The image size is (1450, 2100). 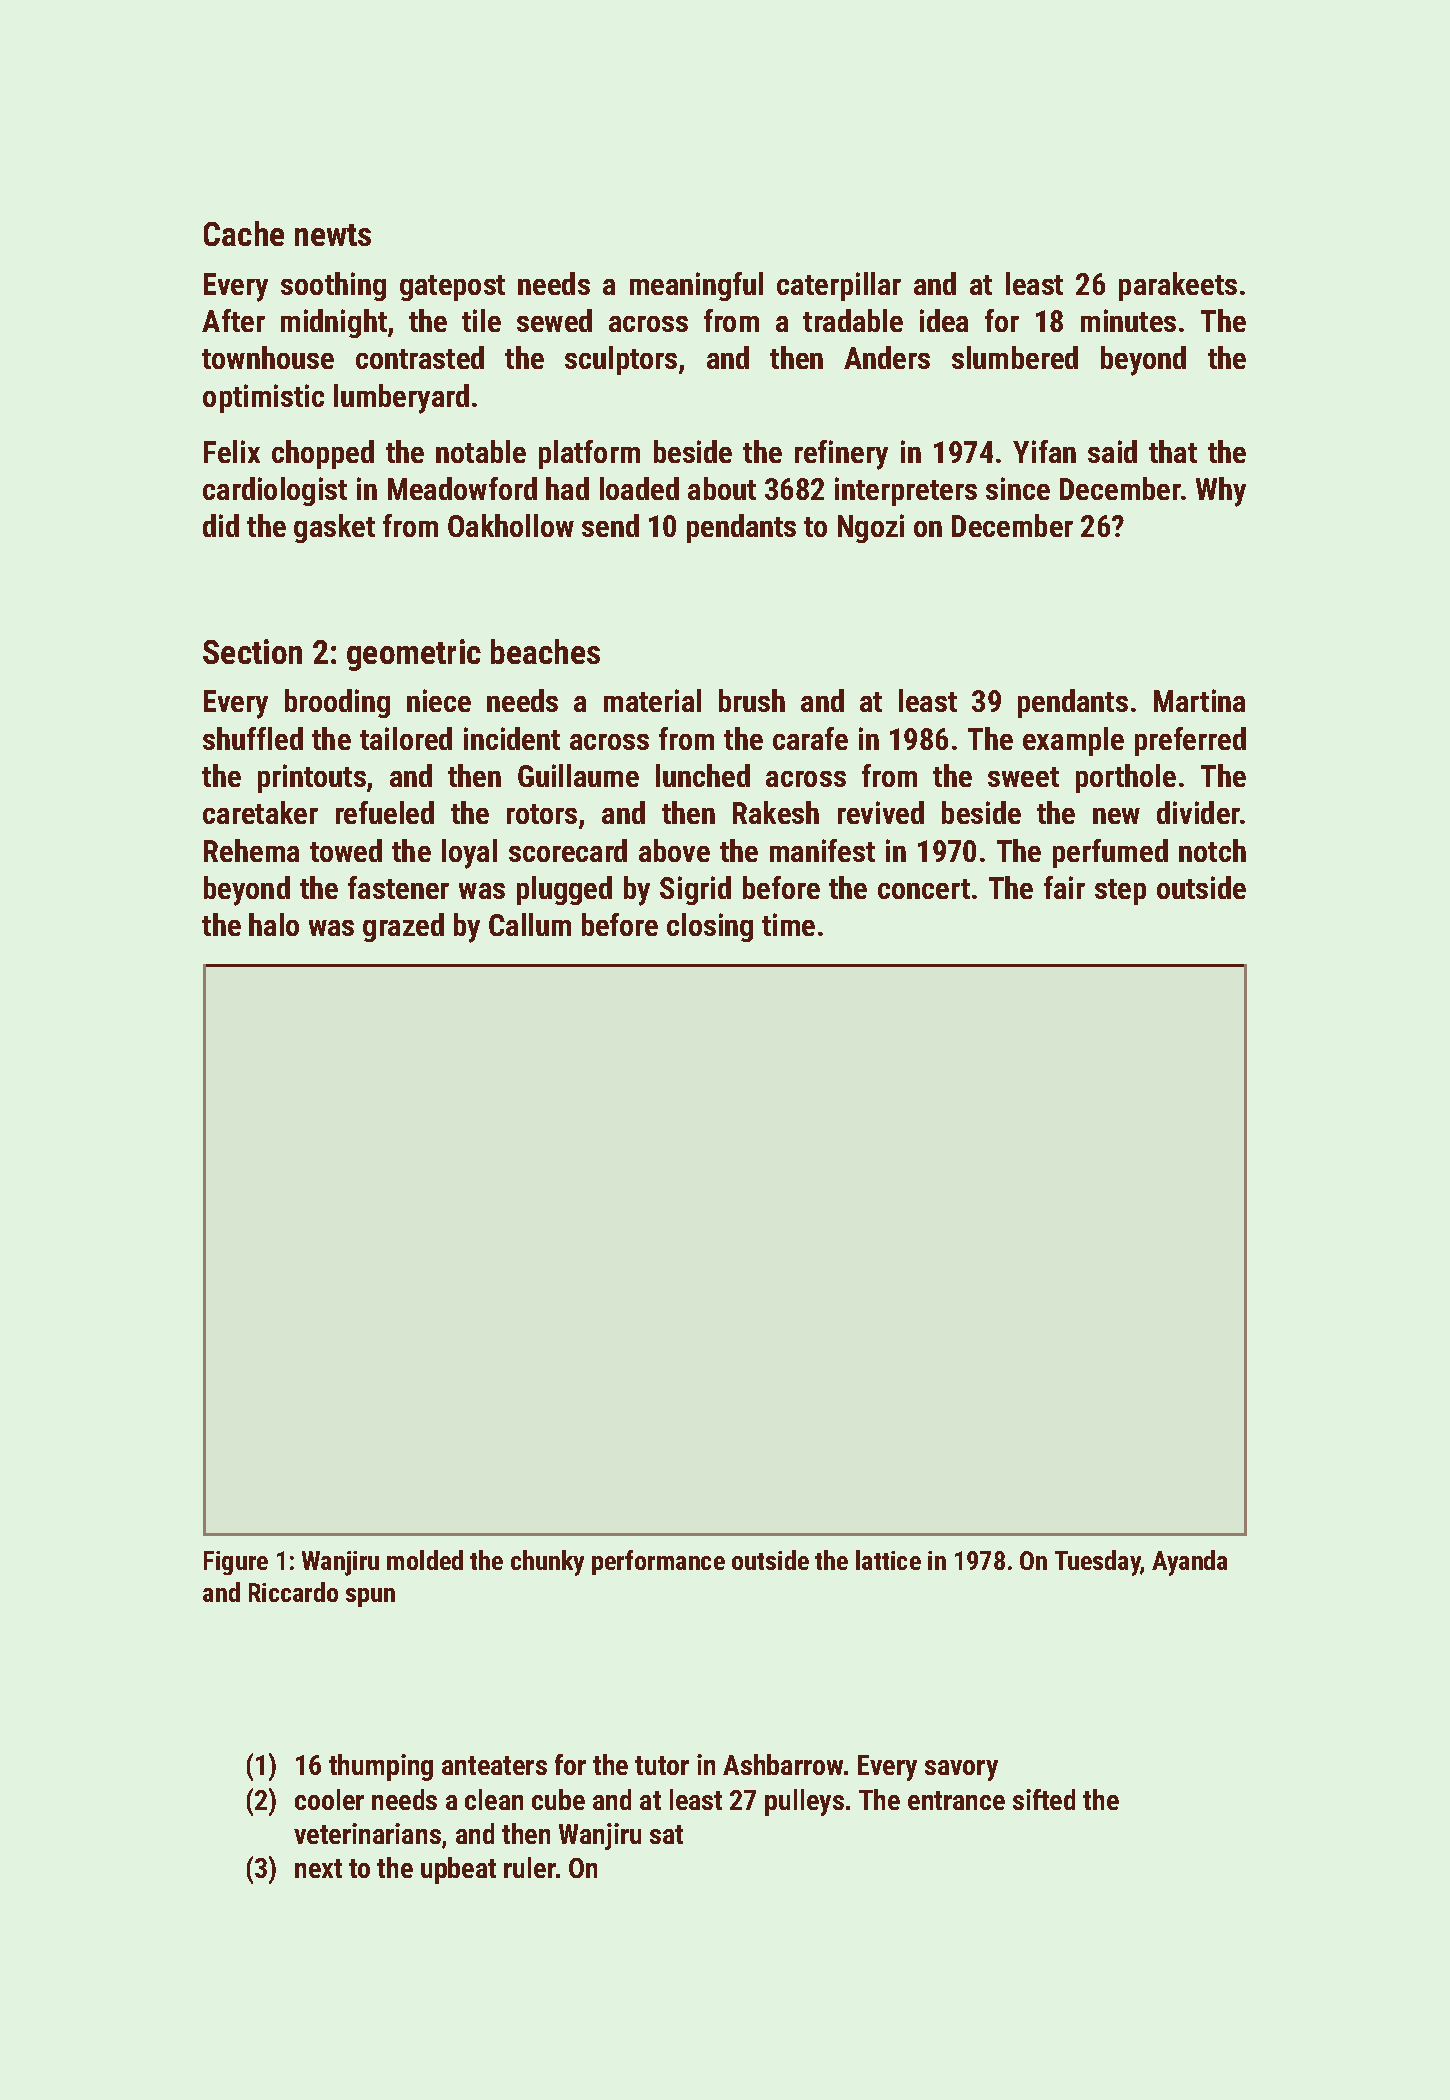 What do you see at coordinates (788, 924) in the screenshot?
I see `time` at bounding box center [788, 924].
